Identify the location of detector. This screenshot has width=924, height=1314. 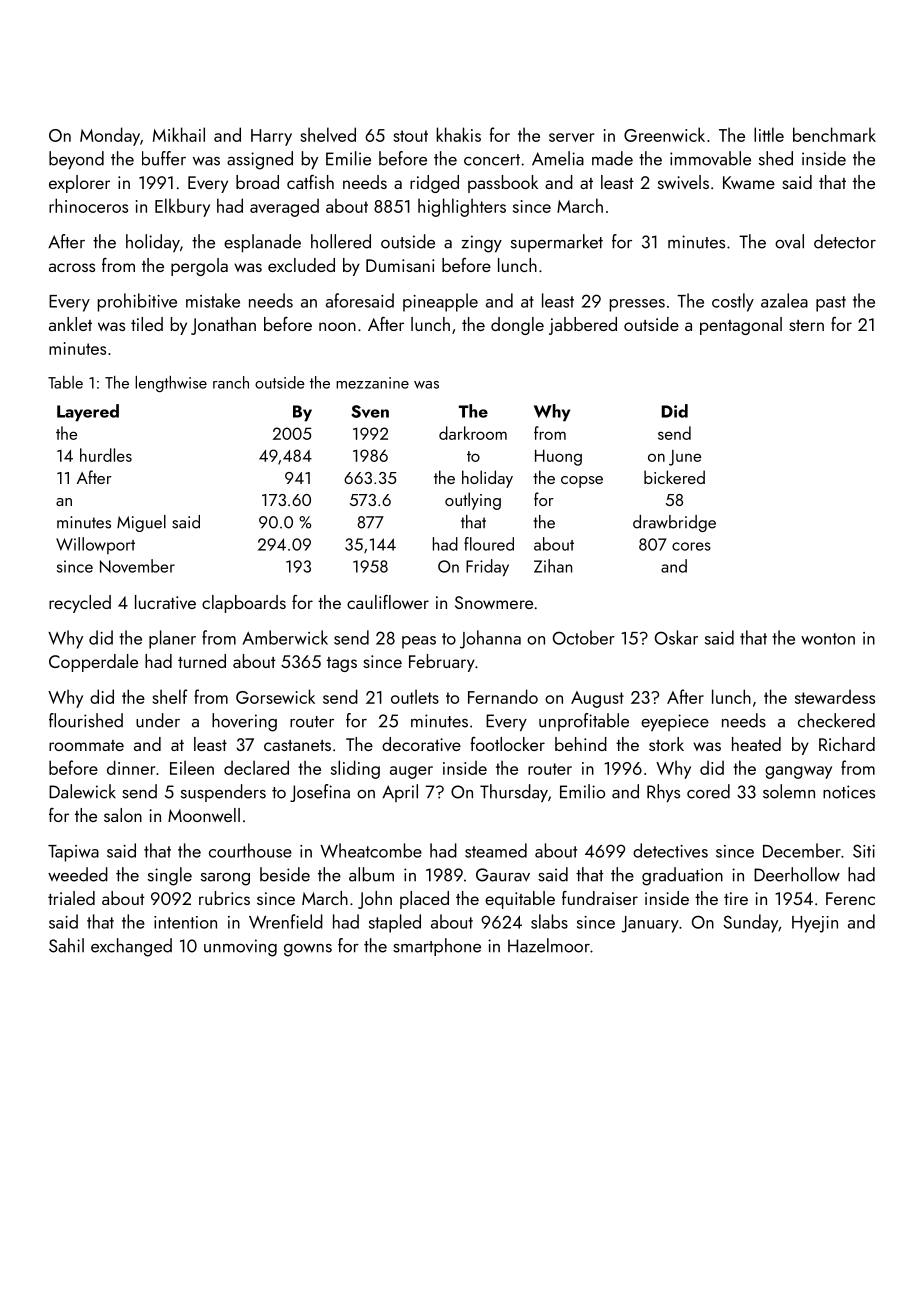
(845, 241).
